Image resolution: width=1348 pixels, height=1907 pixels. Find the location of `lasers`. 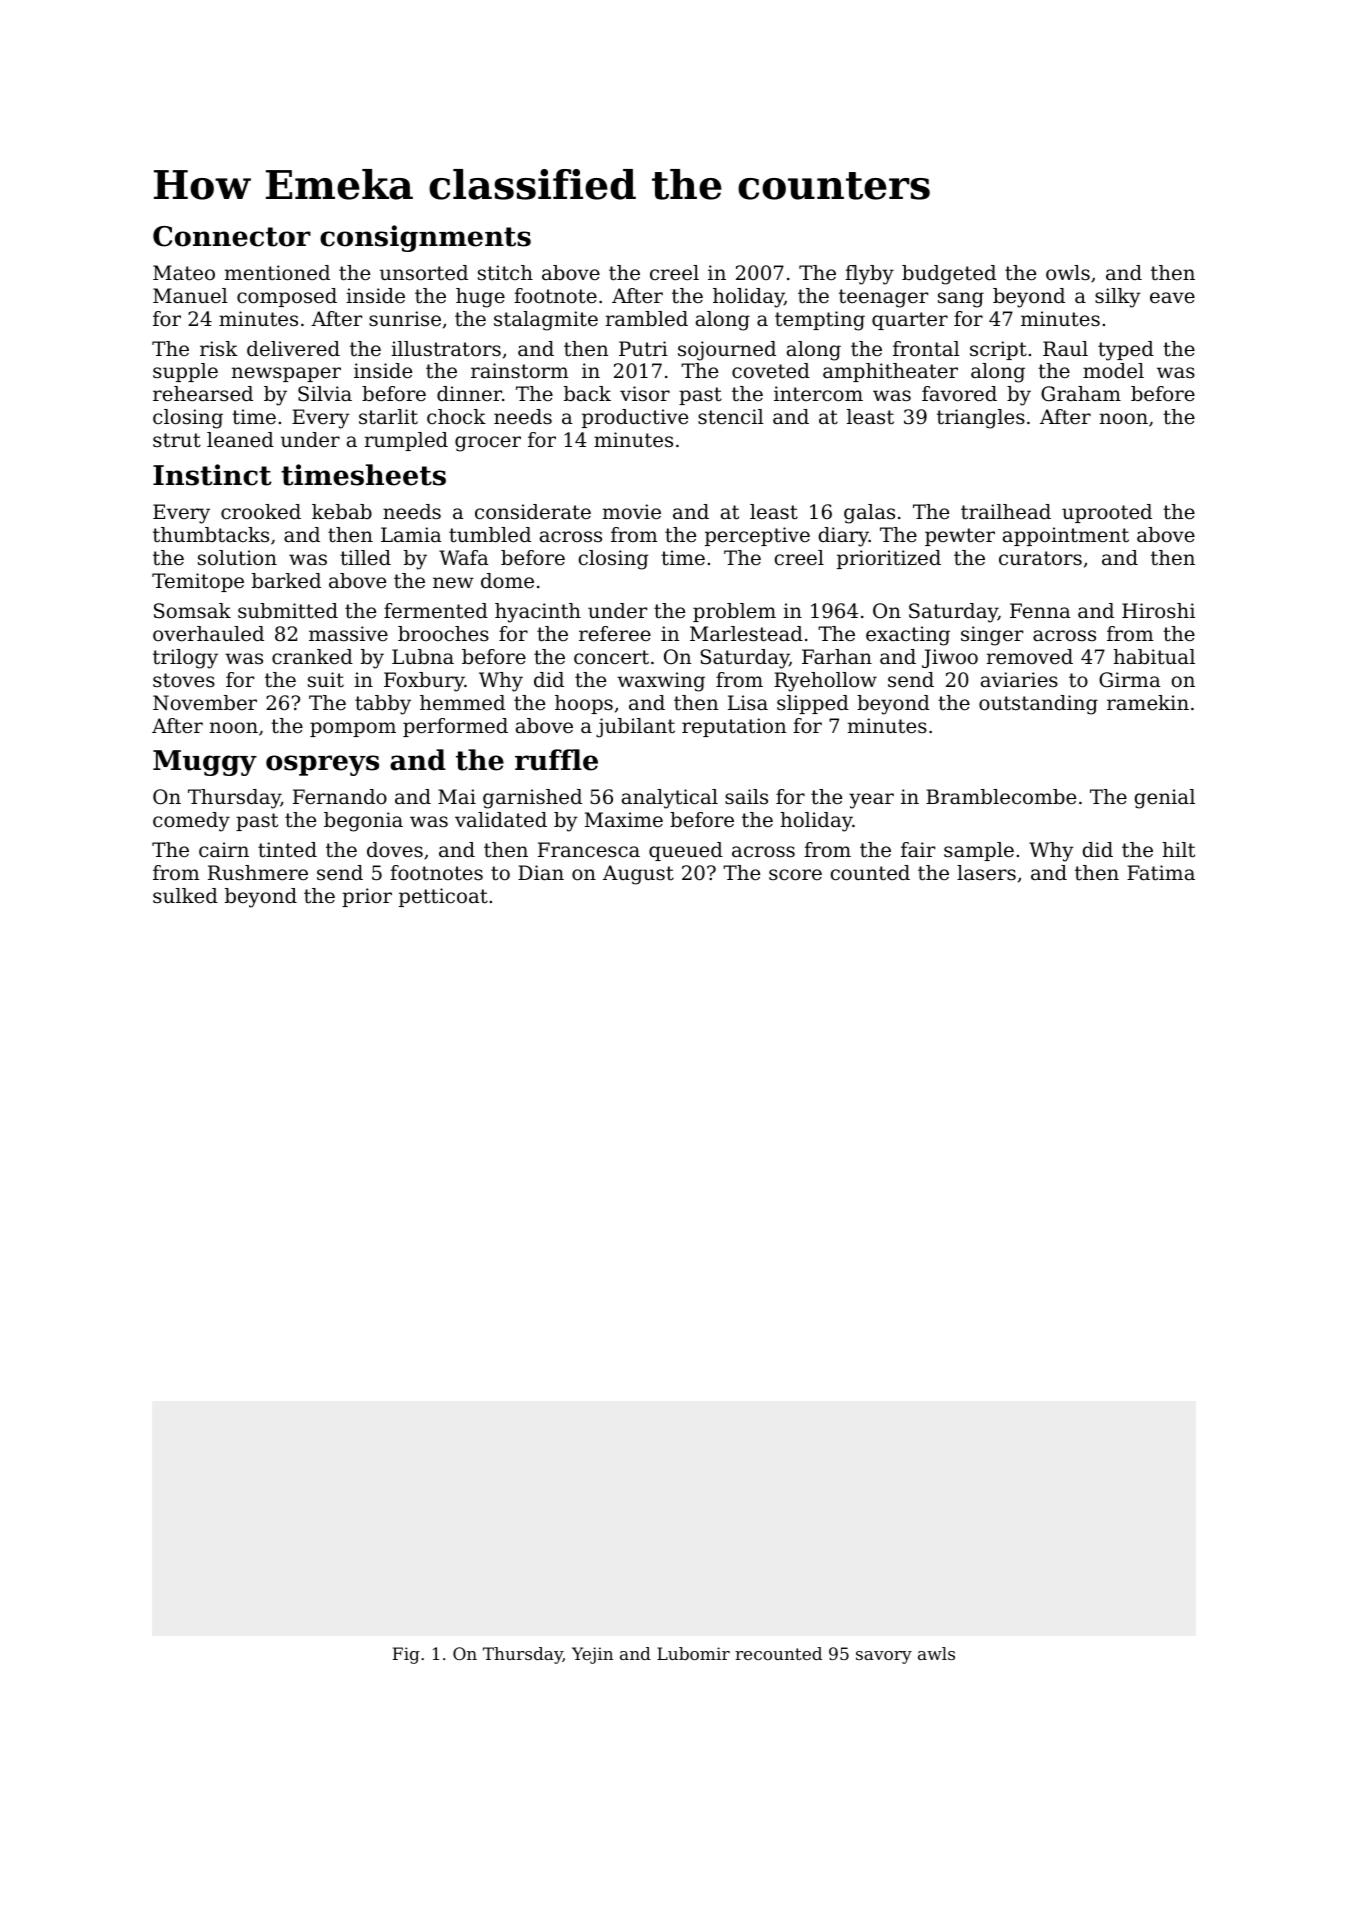

lasers is located at coordinates (986, 873).
